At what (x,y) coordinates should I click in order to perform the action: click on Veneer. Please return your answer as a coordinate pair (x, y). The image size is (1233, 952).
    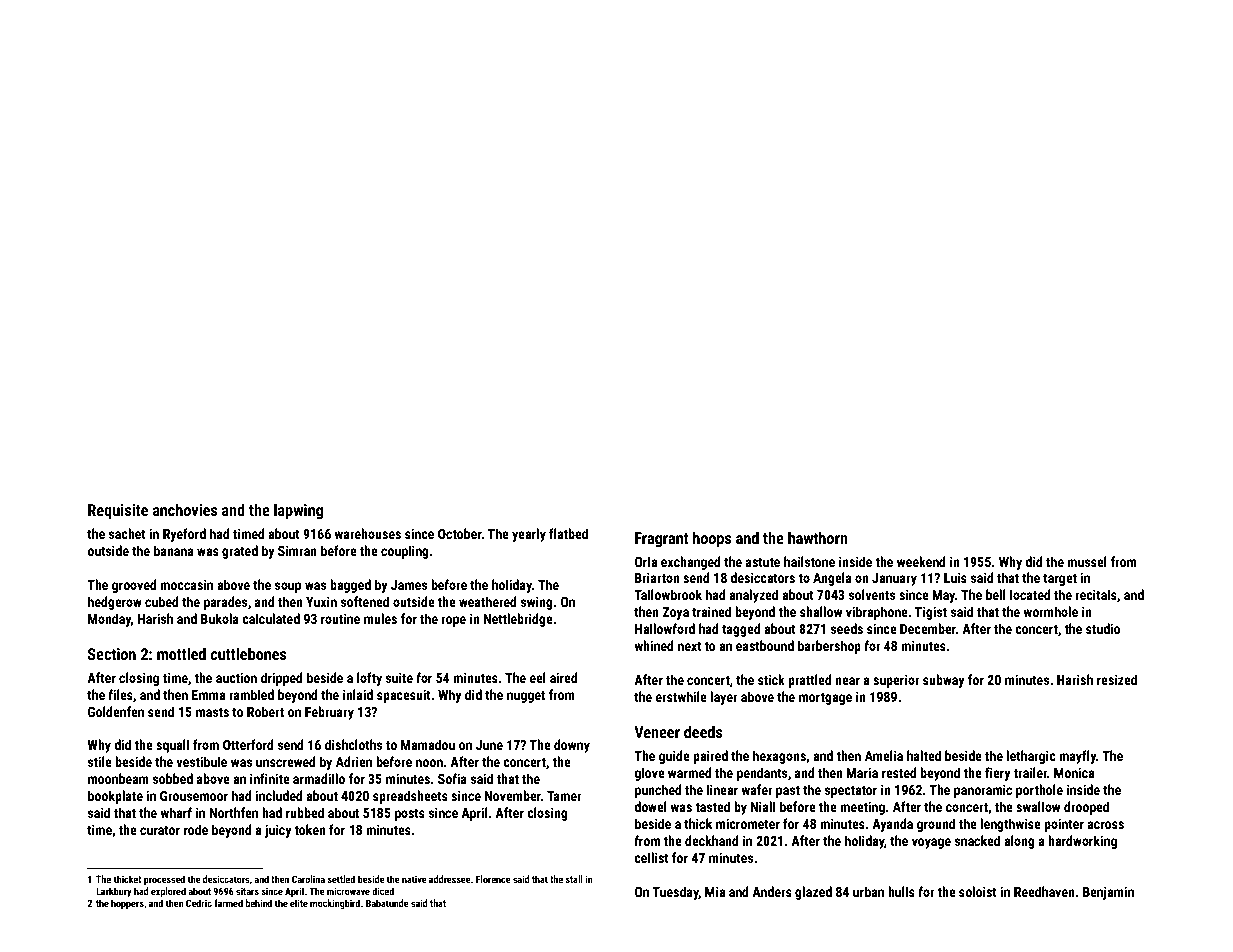
    Looking at the image, I should click on (657, 732).
